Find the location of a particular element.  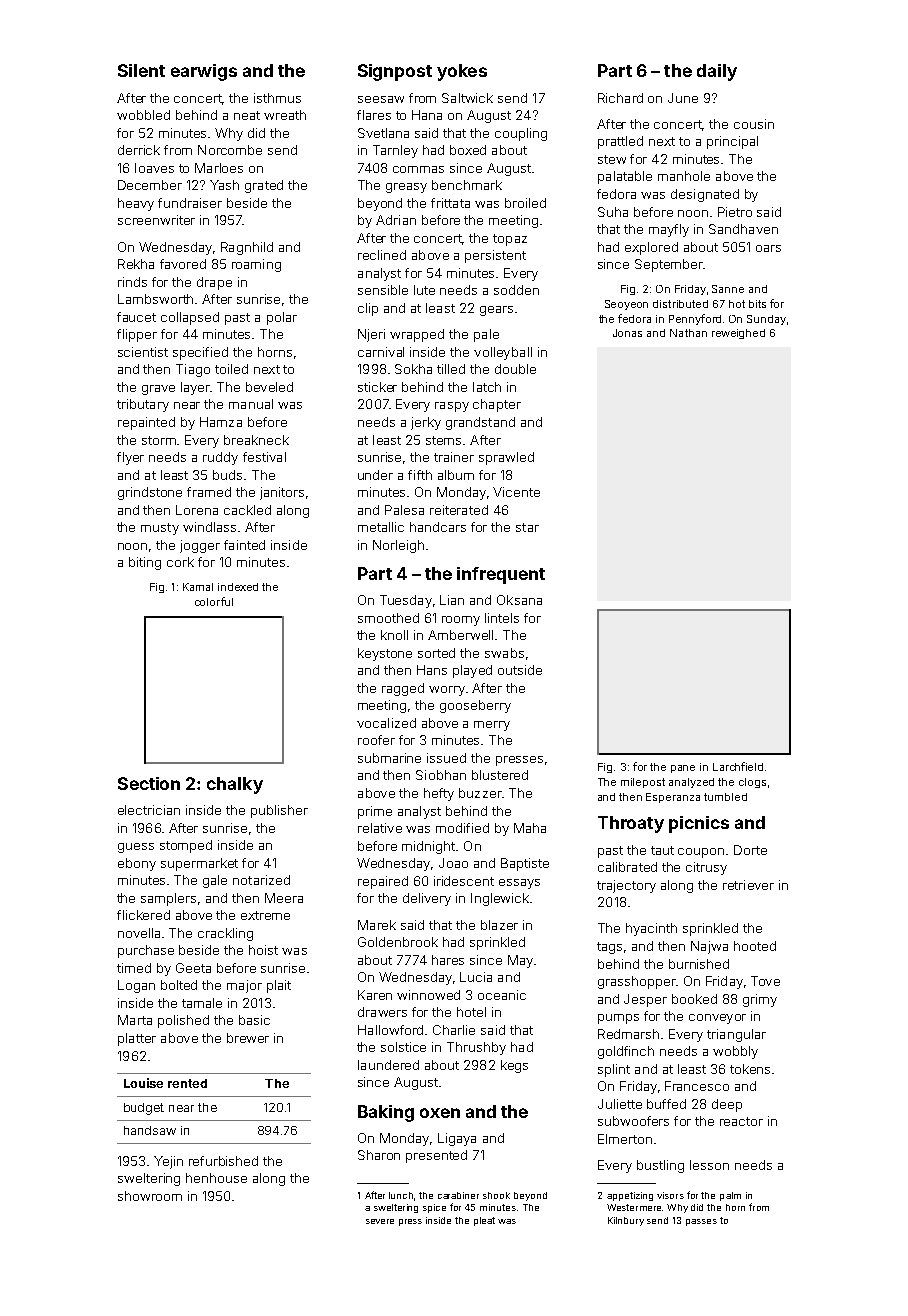

retriever is located at coordinates (748, 885).
